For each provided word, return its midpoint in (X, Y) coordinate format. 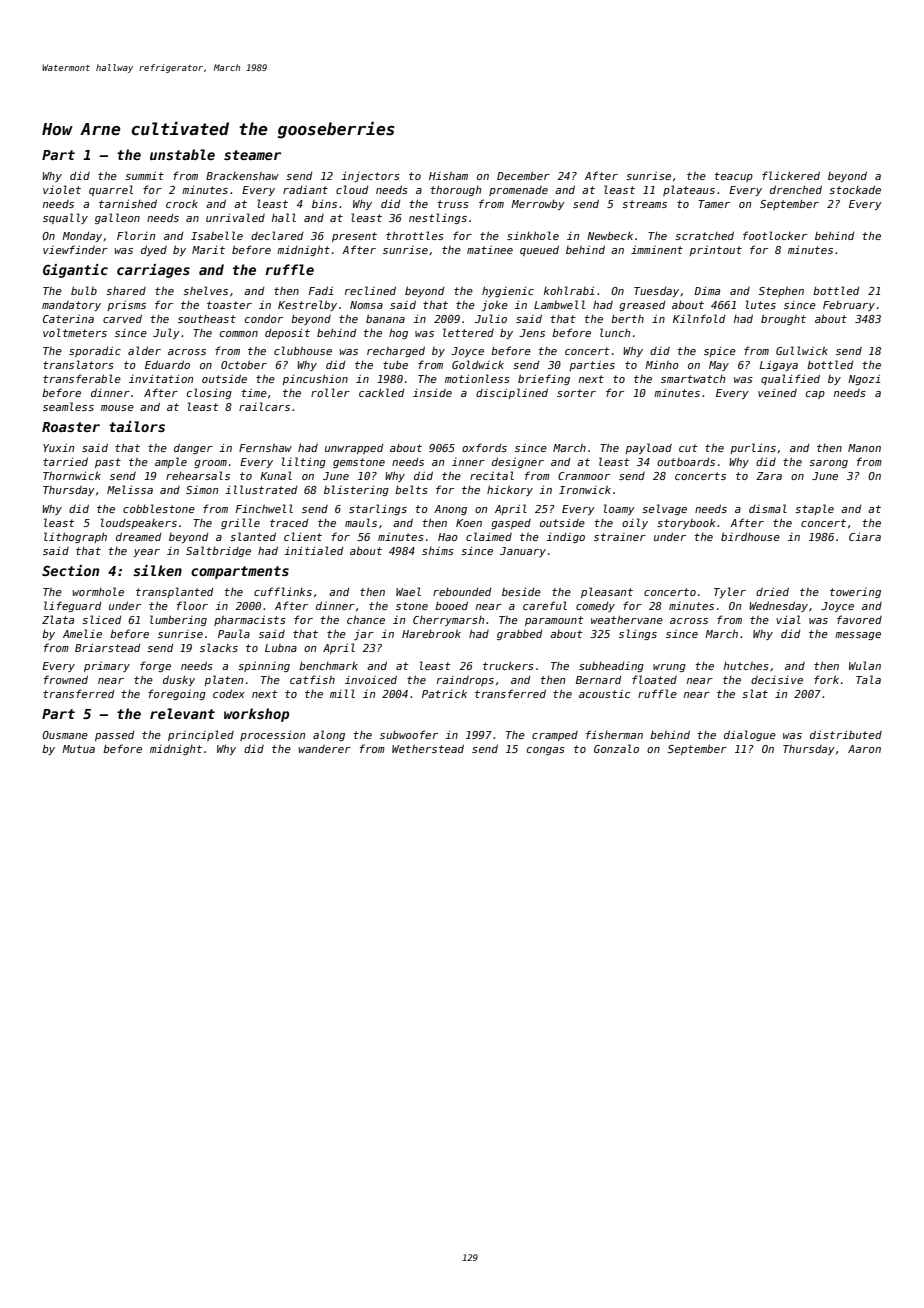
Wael (408, 591)
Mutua (78, 749)
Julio (491, 318)
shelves (205, 290)
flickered (791, 175)
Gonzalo (616, 748)
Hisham (448, 176)
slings (638, 634)
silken (157, 570)
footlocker (775, 235)
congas (546, 751)
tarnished (128, 203)
